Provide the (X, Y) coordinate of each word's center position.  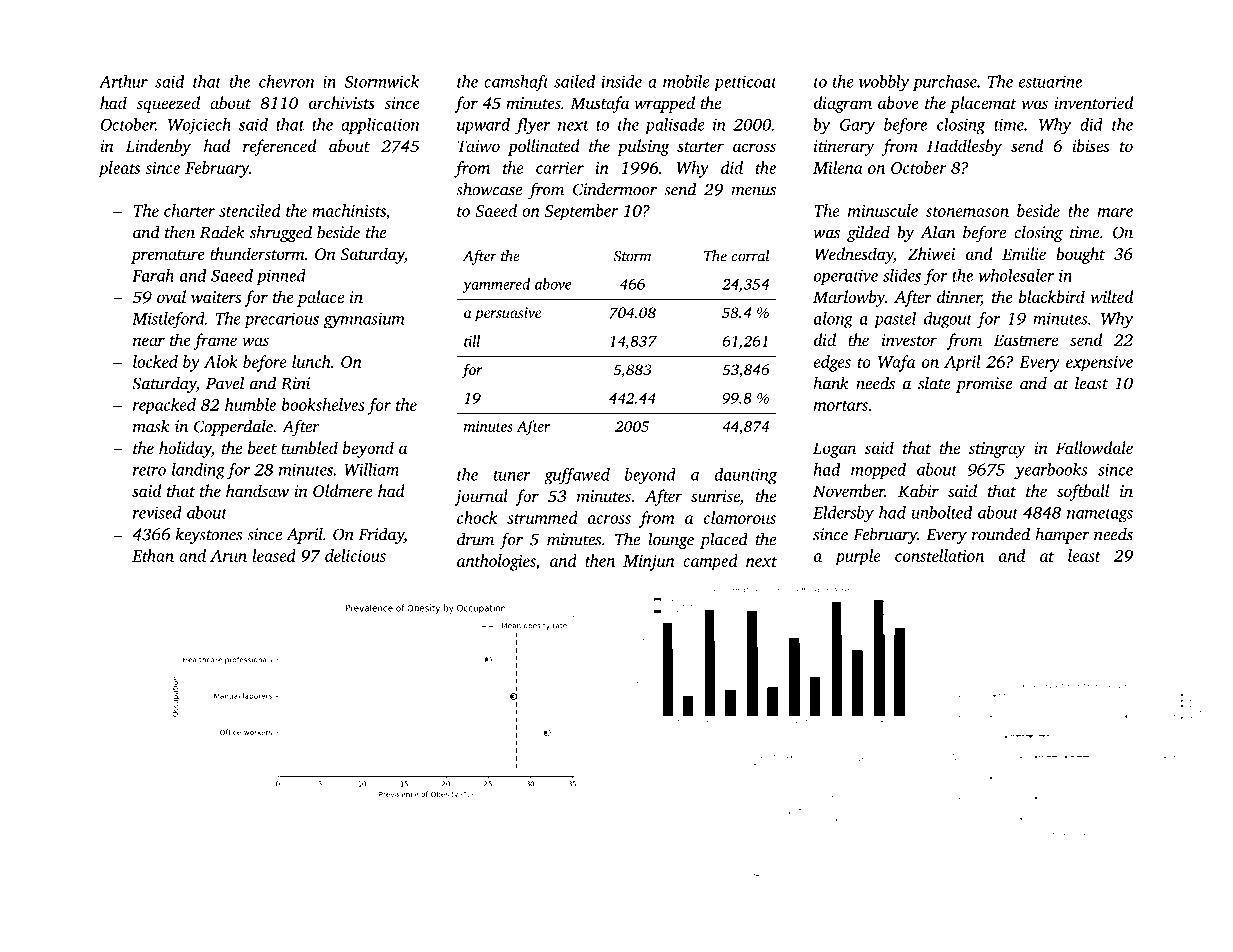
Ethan (153, 555)
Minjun (649, 563)
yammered (496, 285)
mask (151, 426)
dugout (948, 320)
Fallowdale (1094, 447)
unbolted (941, 512)
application (380, 126)
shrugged (281, 233)
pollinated (543, 147)
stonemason (967, 212)
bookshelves (323, 404)
